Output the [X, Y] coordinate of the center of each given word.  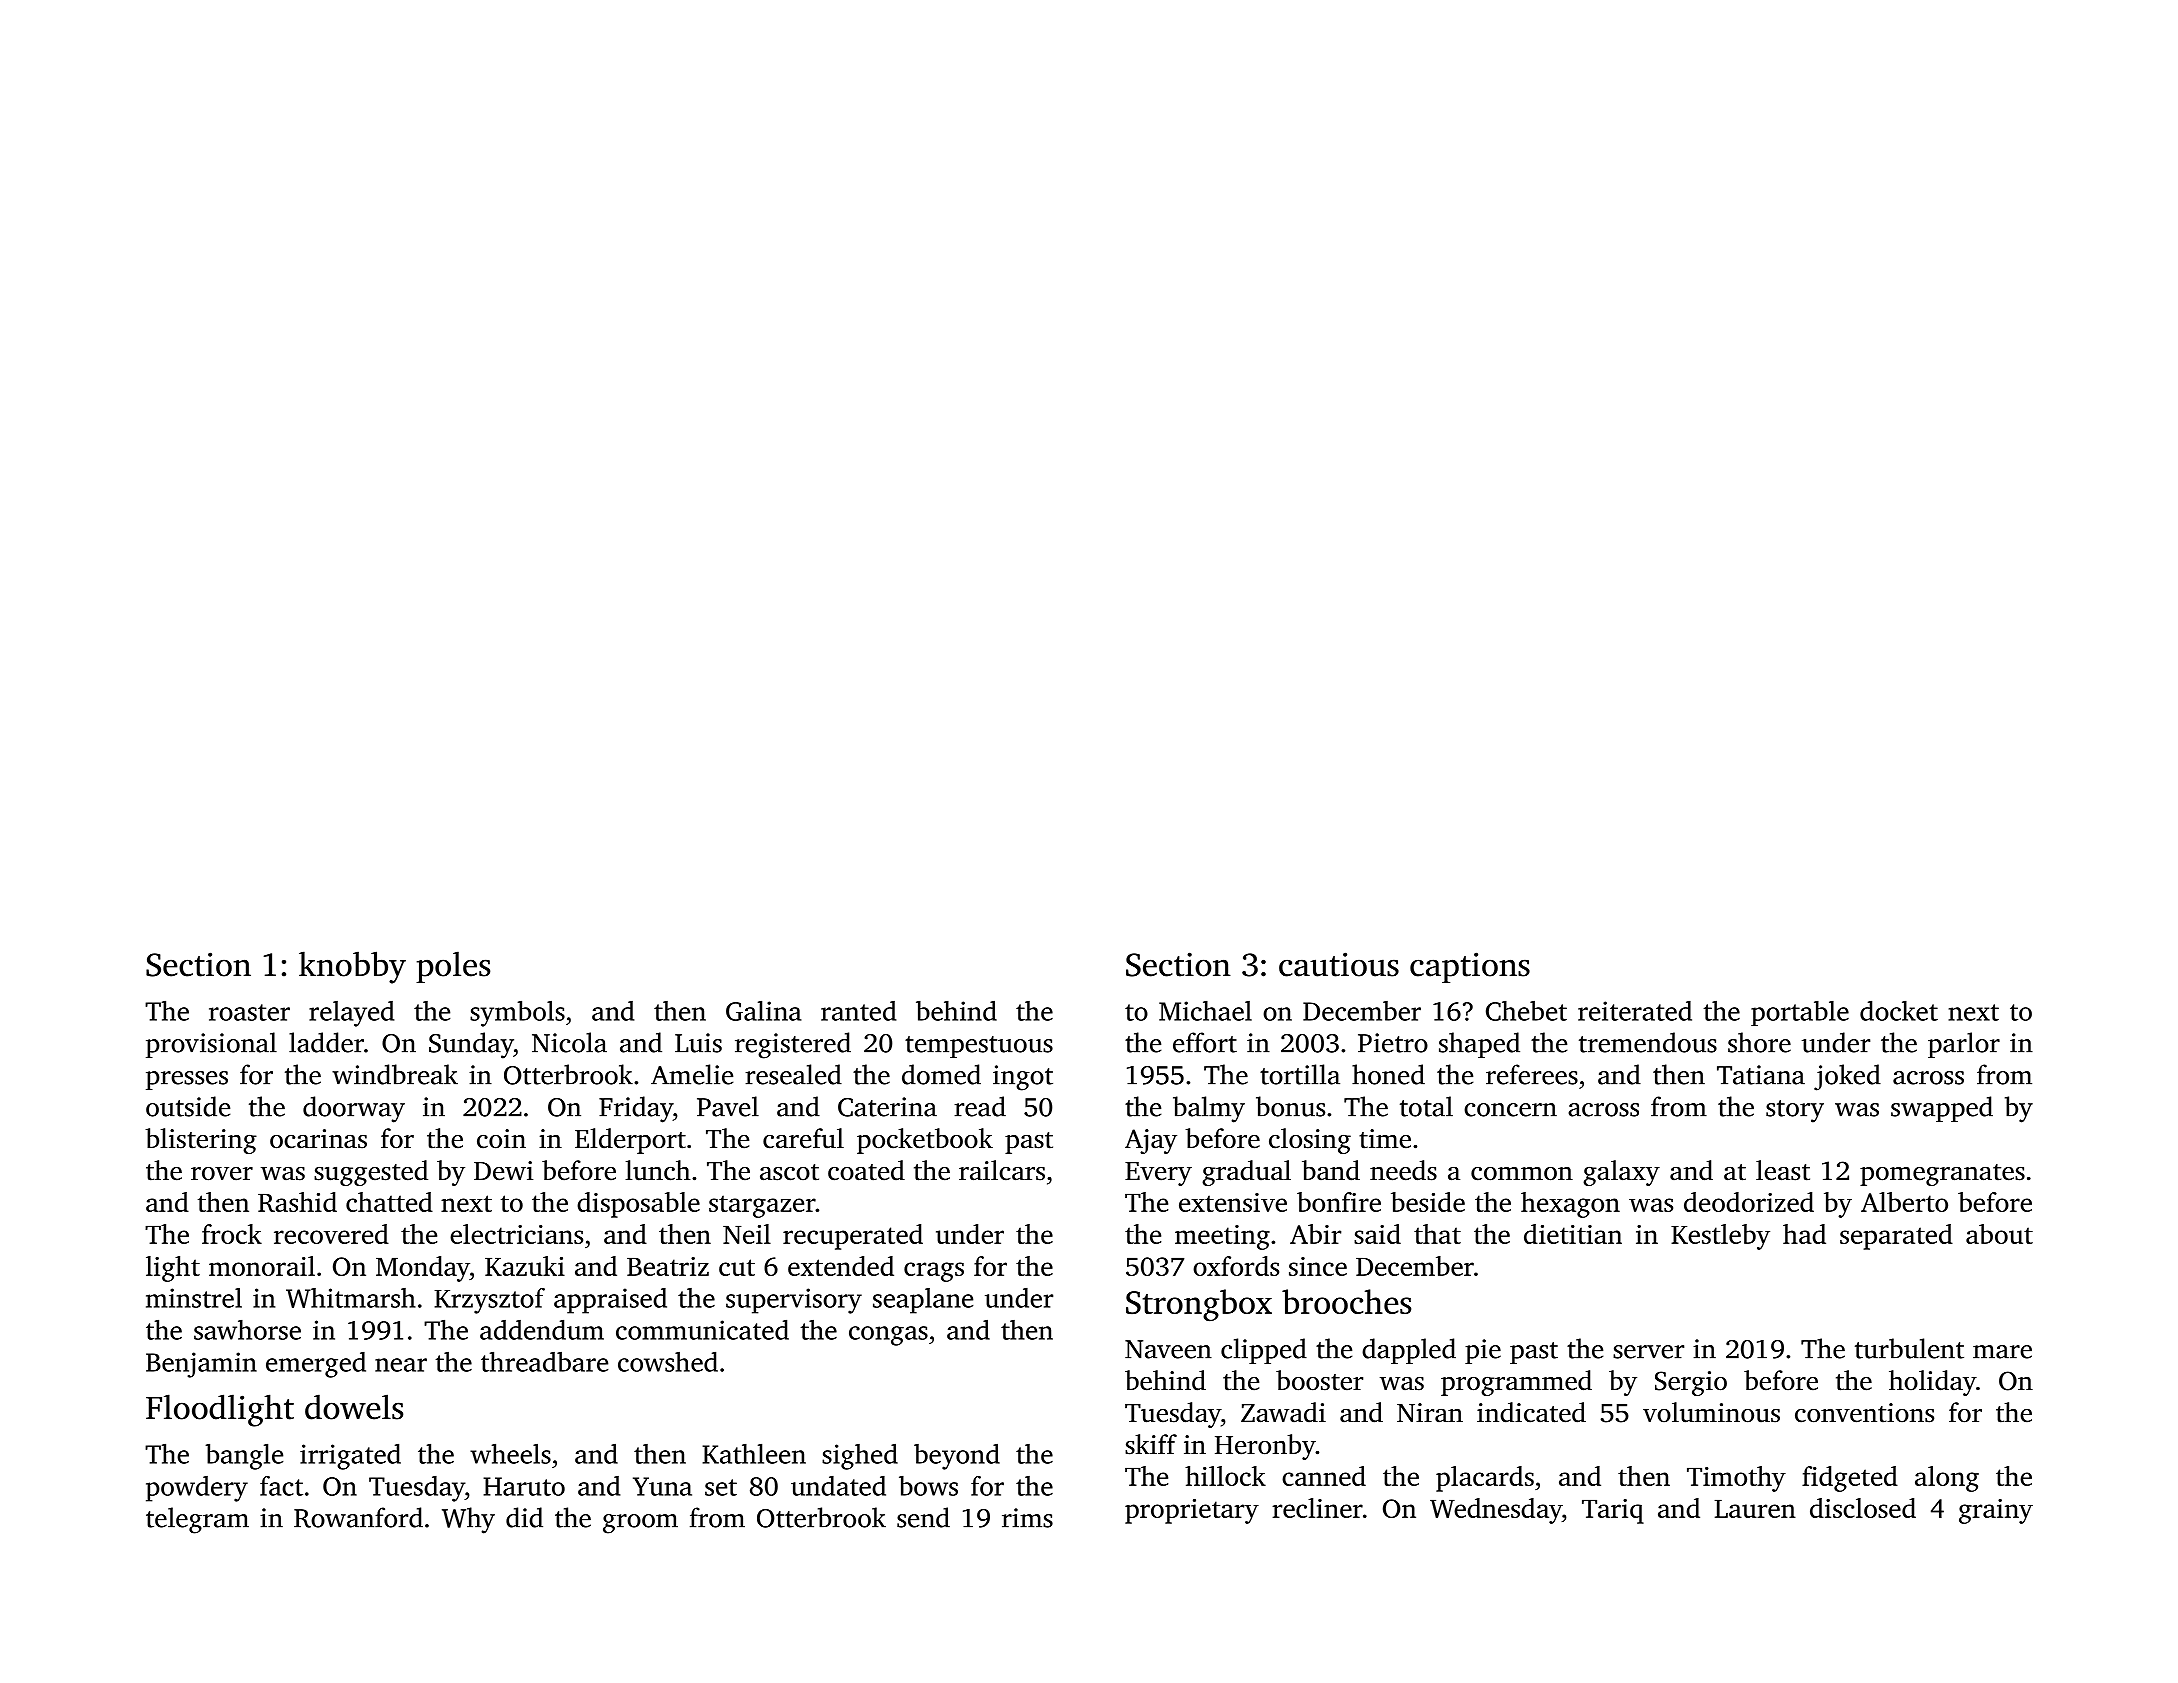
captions [1470, 967]
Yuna [662, 1486]
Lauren [1755, 1509]
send [923, 1517]
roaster [249, 1012]
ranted [858, 1011]
